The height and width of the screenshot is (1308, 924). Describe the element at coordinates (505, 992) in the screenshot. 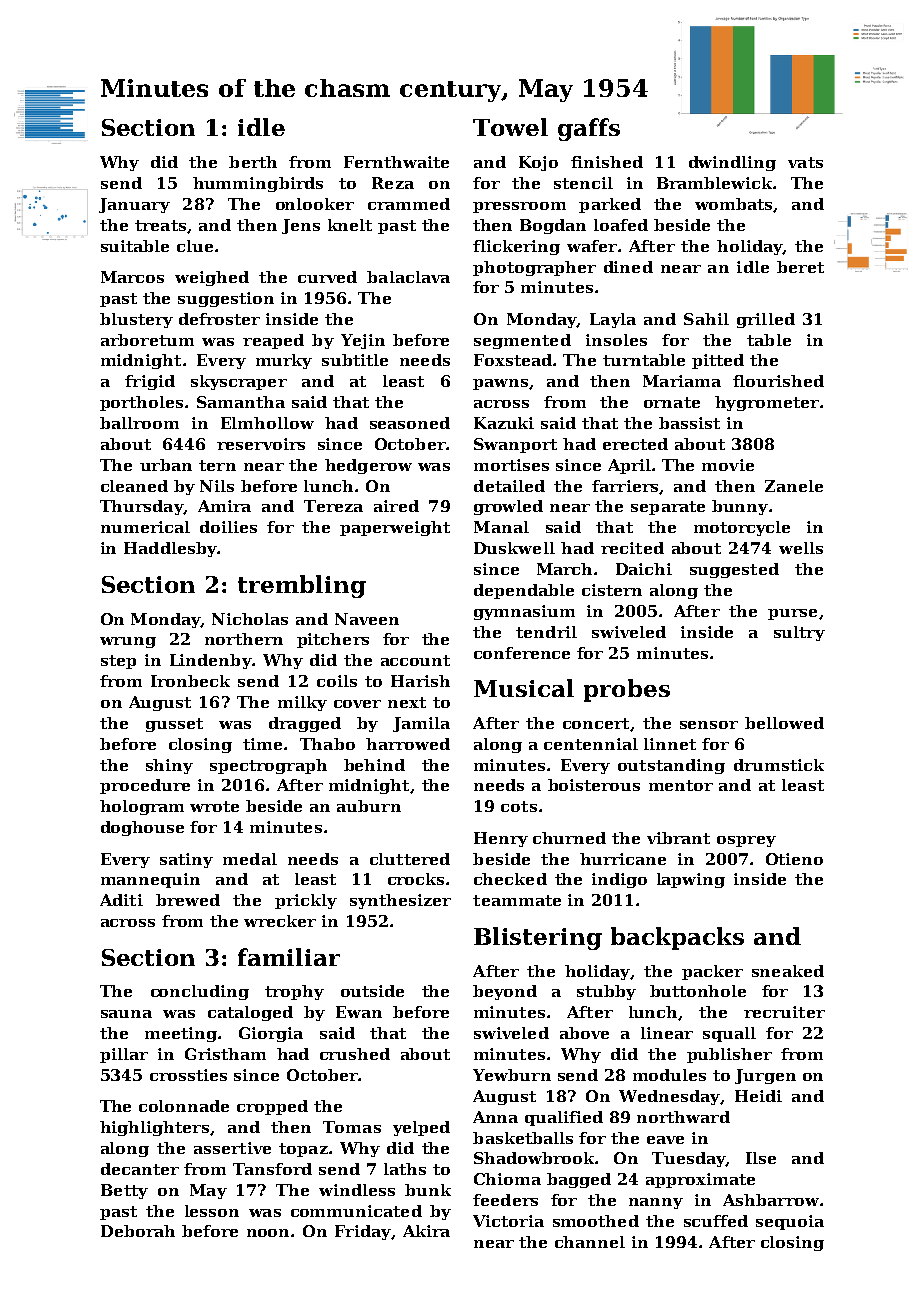

I see `beyond` at that location.
